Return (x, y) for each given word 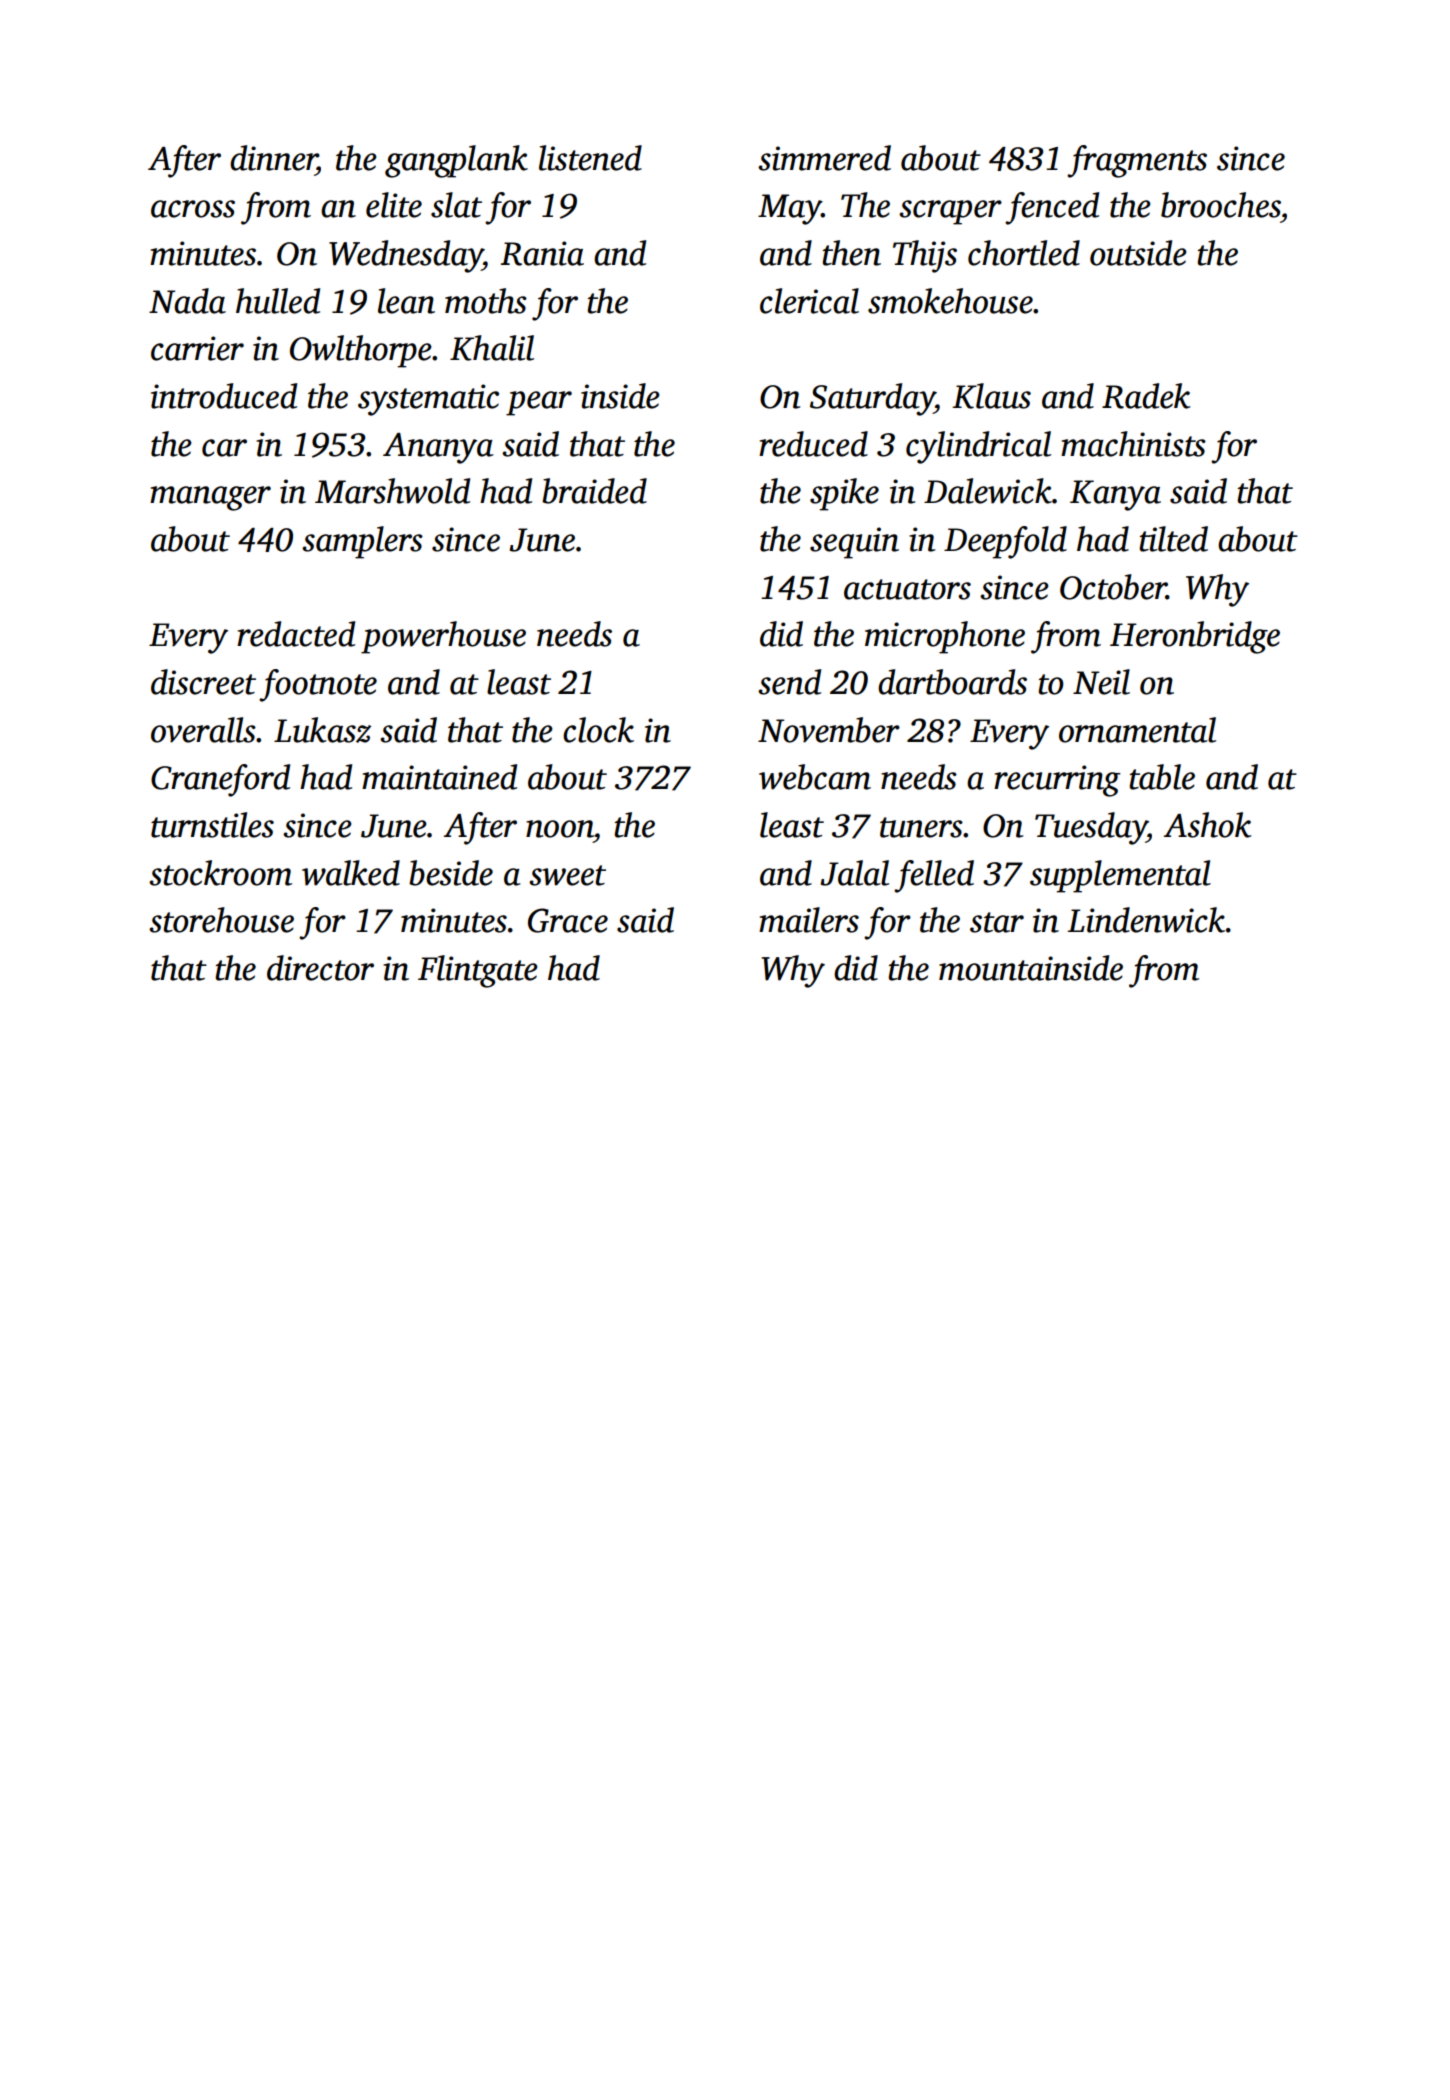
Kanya (1115, 495)
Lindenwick (1146, 920)
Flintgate (478, 971)
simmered (824, 158)
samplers (362, 542)
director (320, 968)
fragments (1137, 161)
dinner (273, 158)
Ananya (438, 448)
